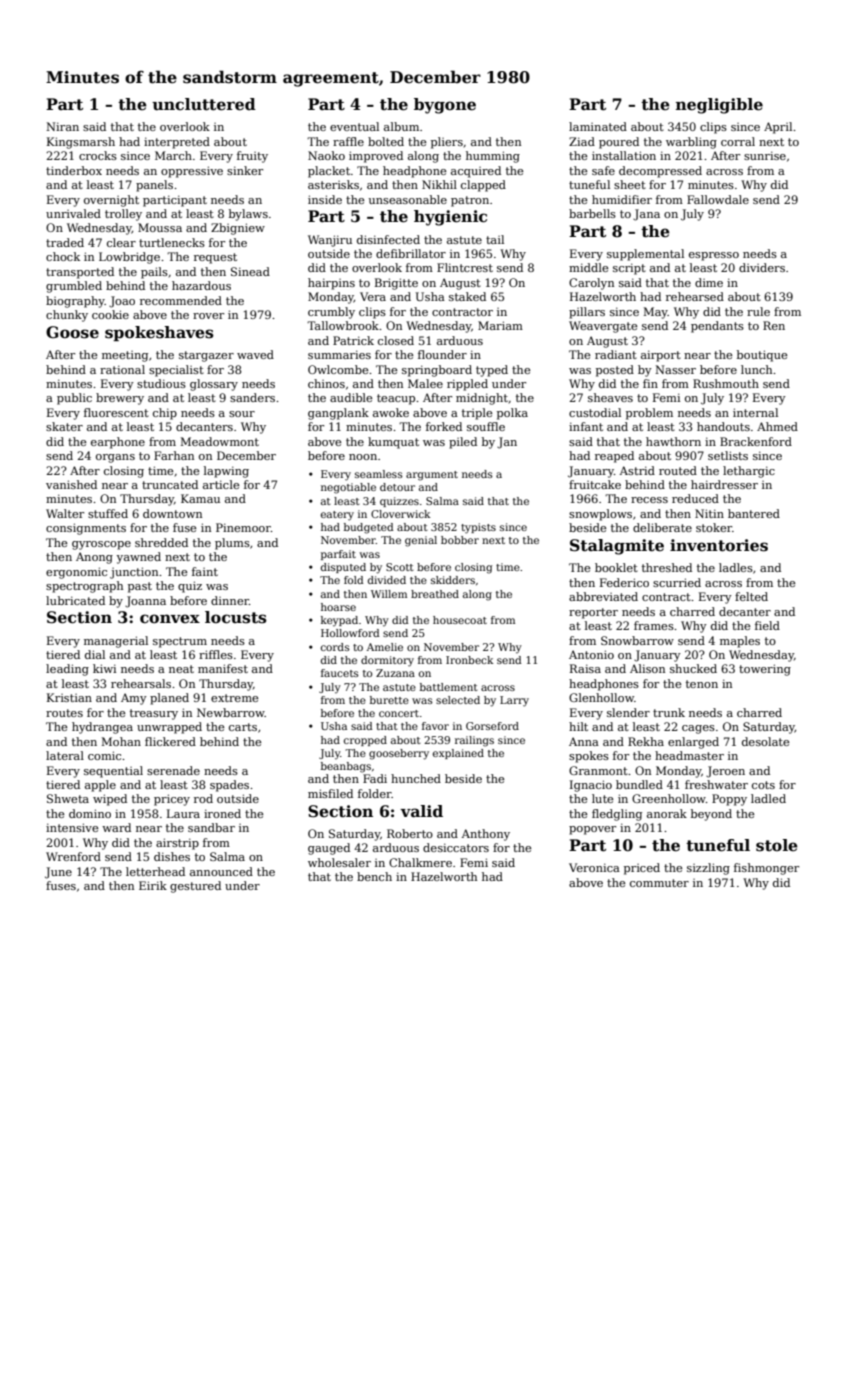 The width and height of the screenshot is (849, 1400). What do you see at coordinates (177, 143) in the screenshot?
I see `interpreted` at bounding box center [177, 143].
